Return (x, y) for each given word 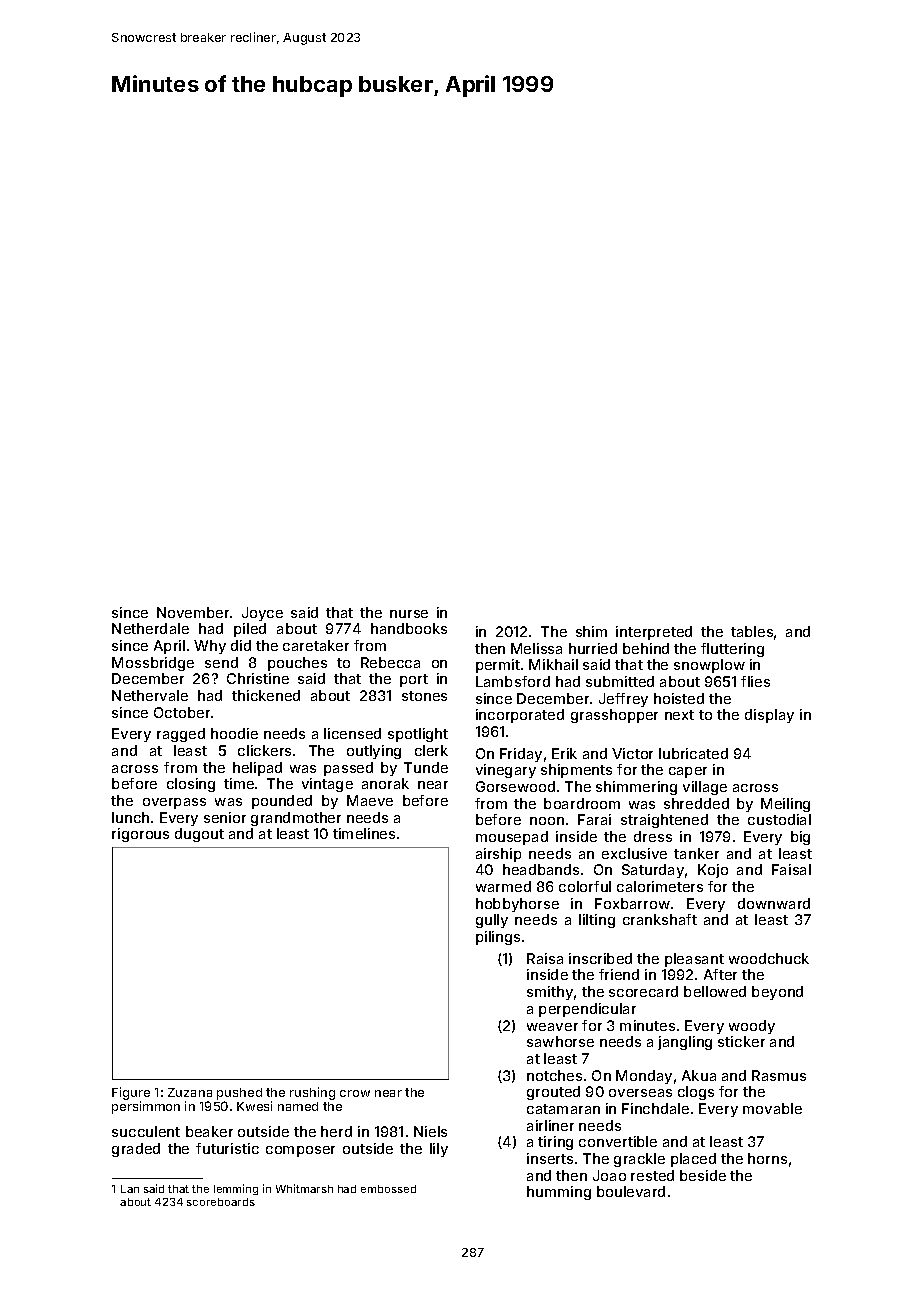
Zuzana (190, 1092)
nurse (409, 614)
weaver (552, 1027)
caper (688, 772)
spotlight (418, 735)
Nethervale (150, 695)
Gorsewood (515, 786)
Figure (131, 1093)
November (193, 612)
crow (355, 1093)
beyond (777, 993)
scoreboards (221, 1202)
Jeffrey (623, 700)
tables (752, 631)
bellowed (715, 991)
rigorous (140, 835)
